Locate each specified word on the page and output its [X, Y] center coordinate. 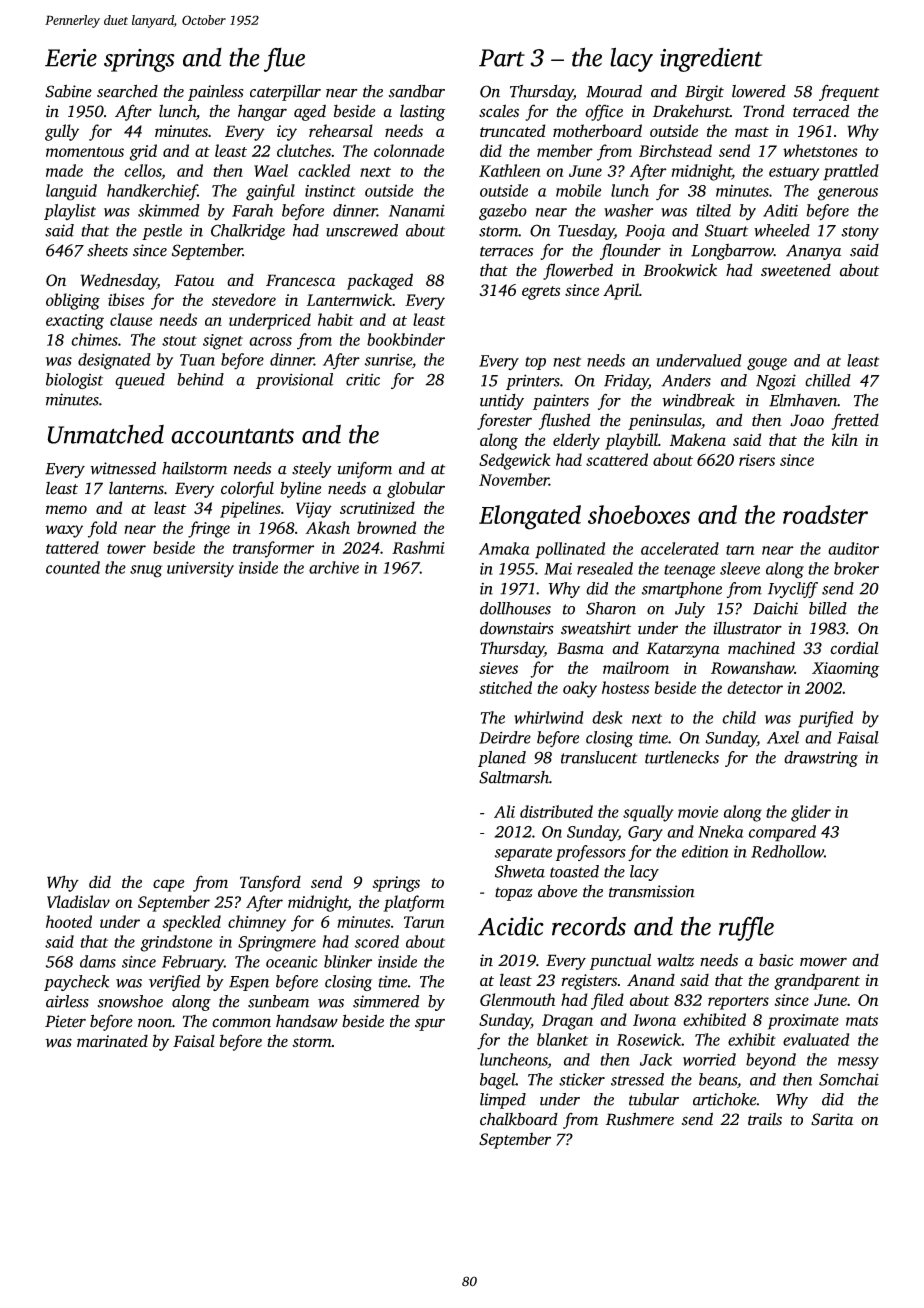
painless [216, 92]
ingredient [711, 60]
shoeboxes [639, 514]
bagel [498, 1081]
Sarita [832, 1119]
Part [502, 58]
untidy [502, 402]
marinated [112, 1040]
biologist [74, 381]
